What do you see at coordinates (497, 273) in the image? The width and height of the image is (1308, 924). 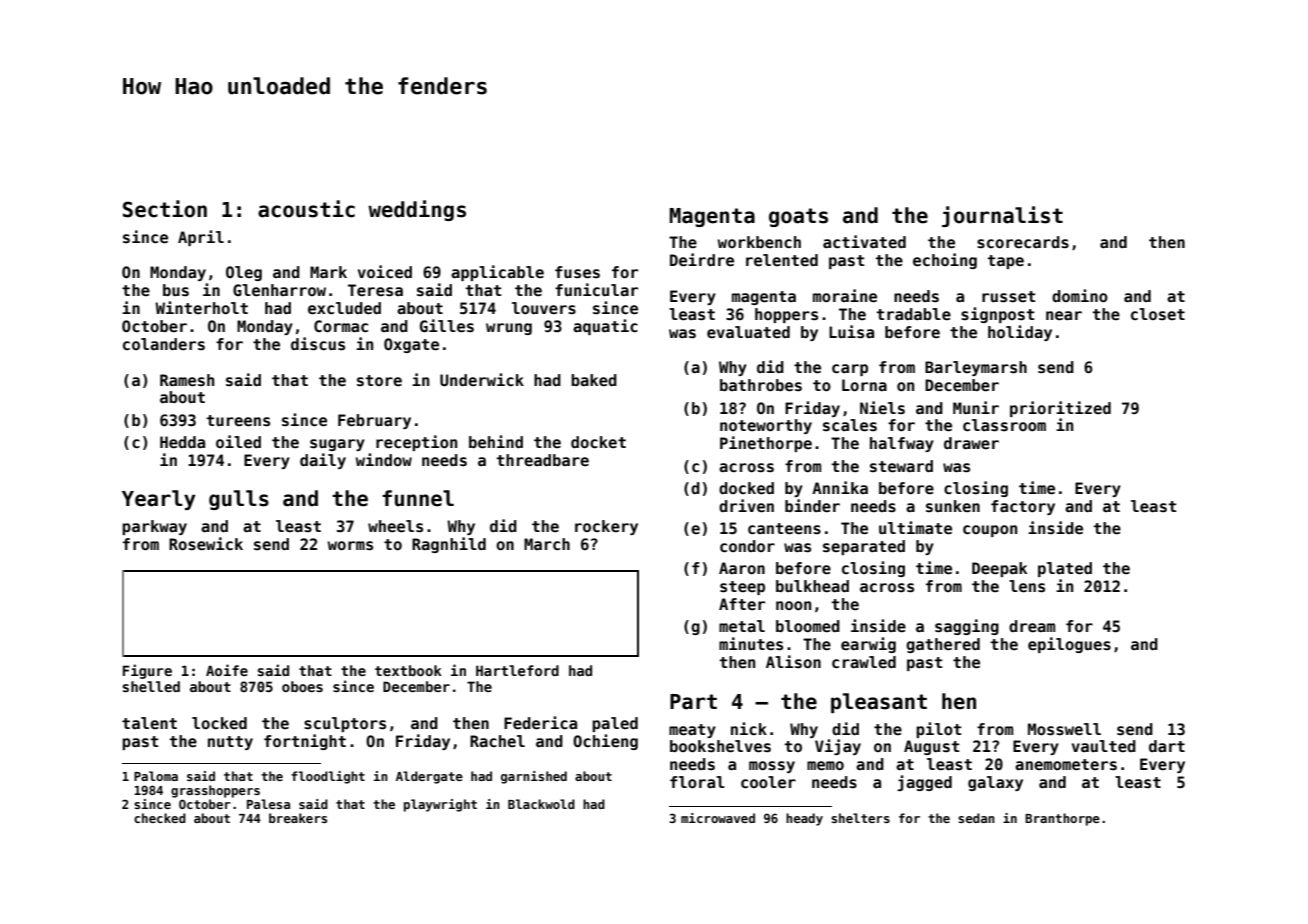 I see `applicable` at bounding box center [497, 273].
